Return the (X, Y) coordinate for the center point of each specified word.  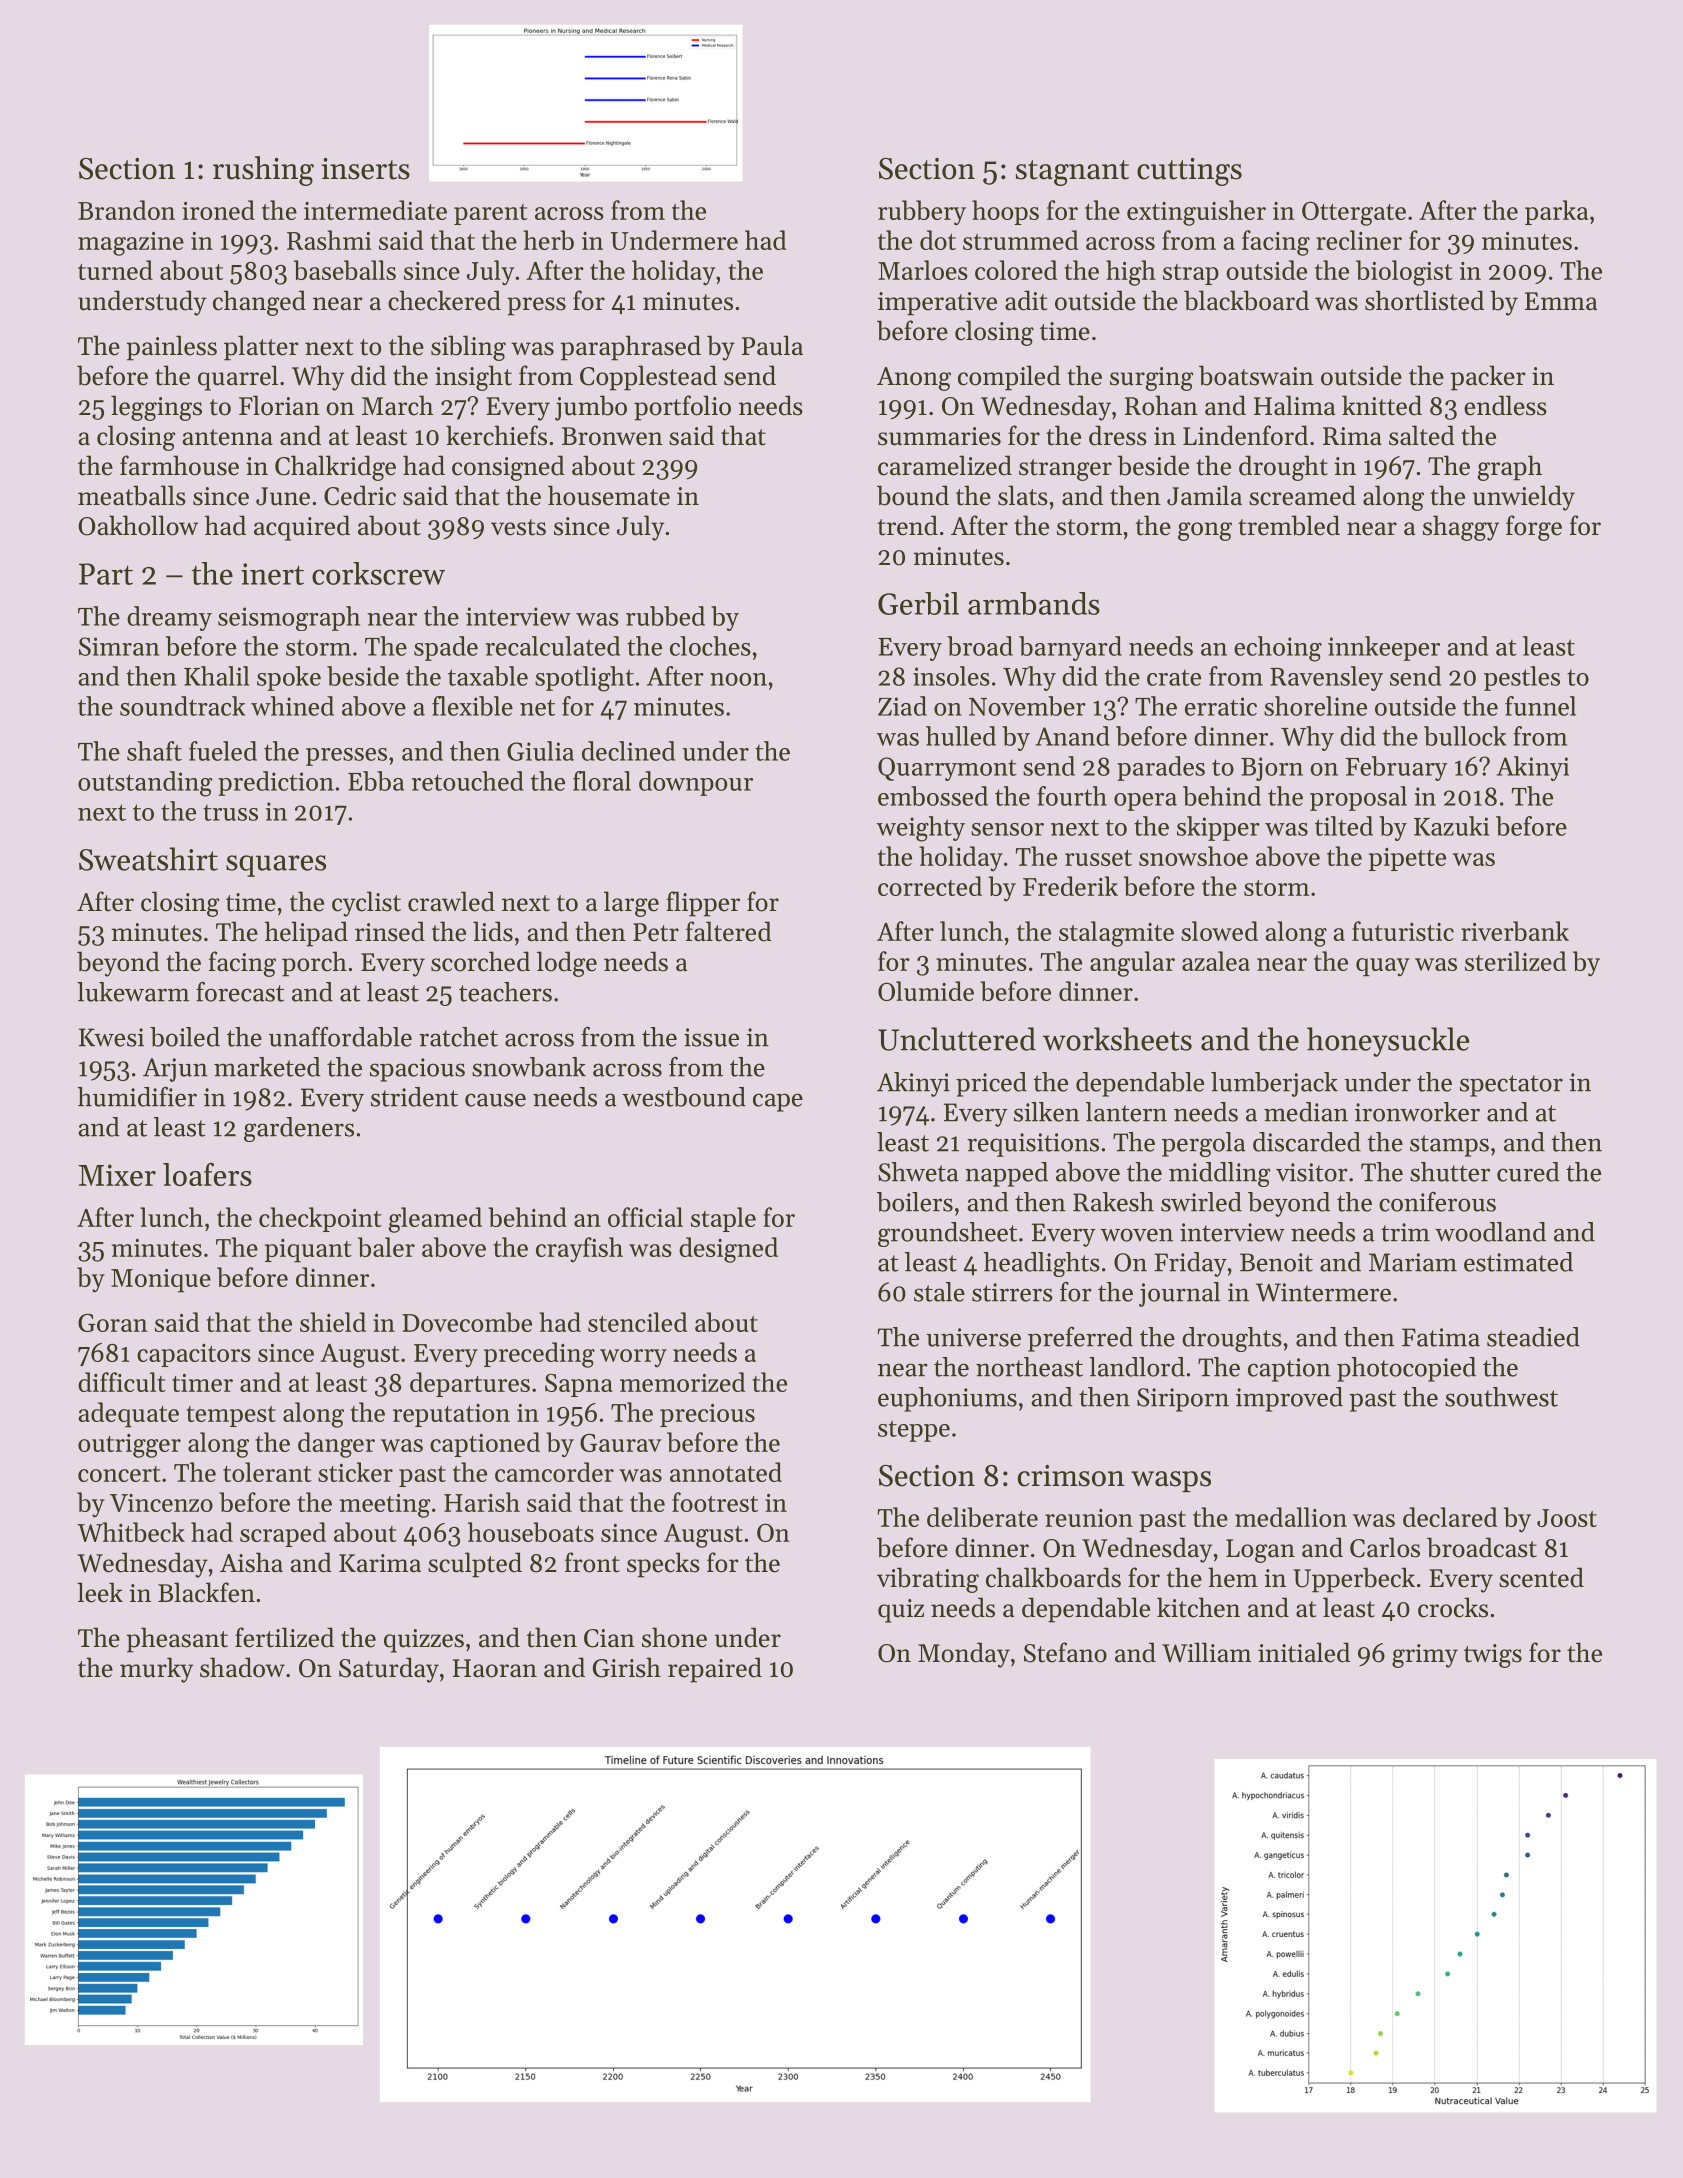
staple (723, 1219)
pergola (1204, 1144)
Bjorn (1272, 769)
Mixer (117, 1175)
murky (156, 1670)
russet (1098, 858)
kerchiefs (496, 435)
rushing (263, 171)
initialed (1304, 1652)
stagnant (1072, 173)
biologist (1404, 273)
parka (1556, 212)
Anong (914, 379)
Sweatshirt (148, 859)
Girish (627, 1667)
